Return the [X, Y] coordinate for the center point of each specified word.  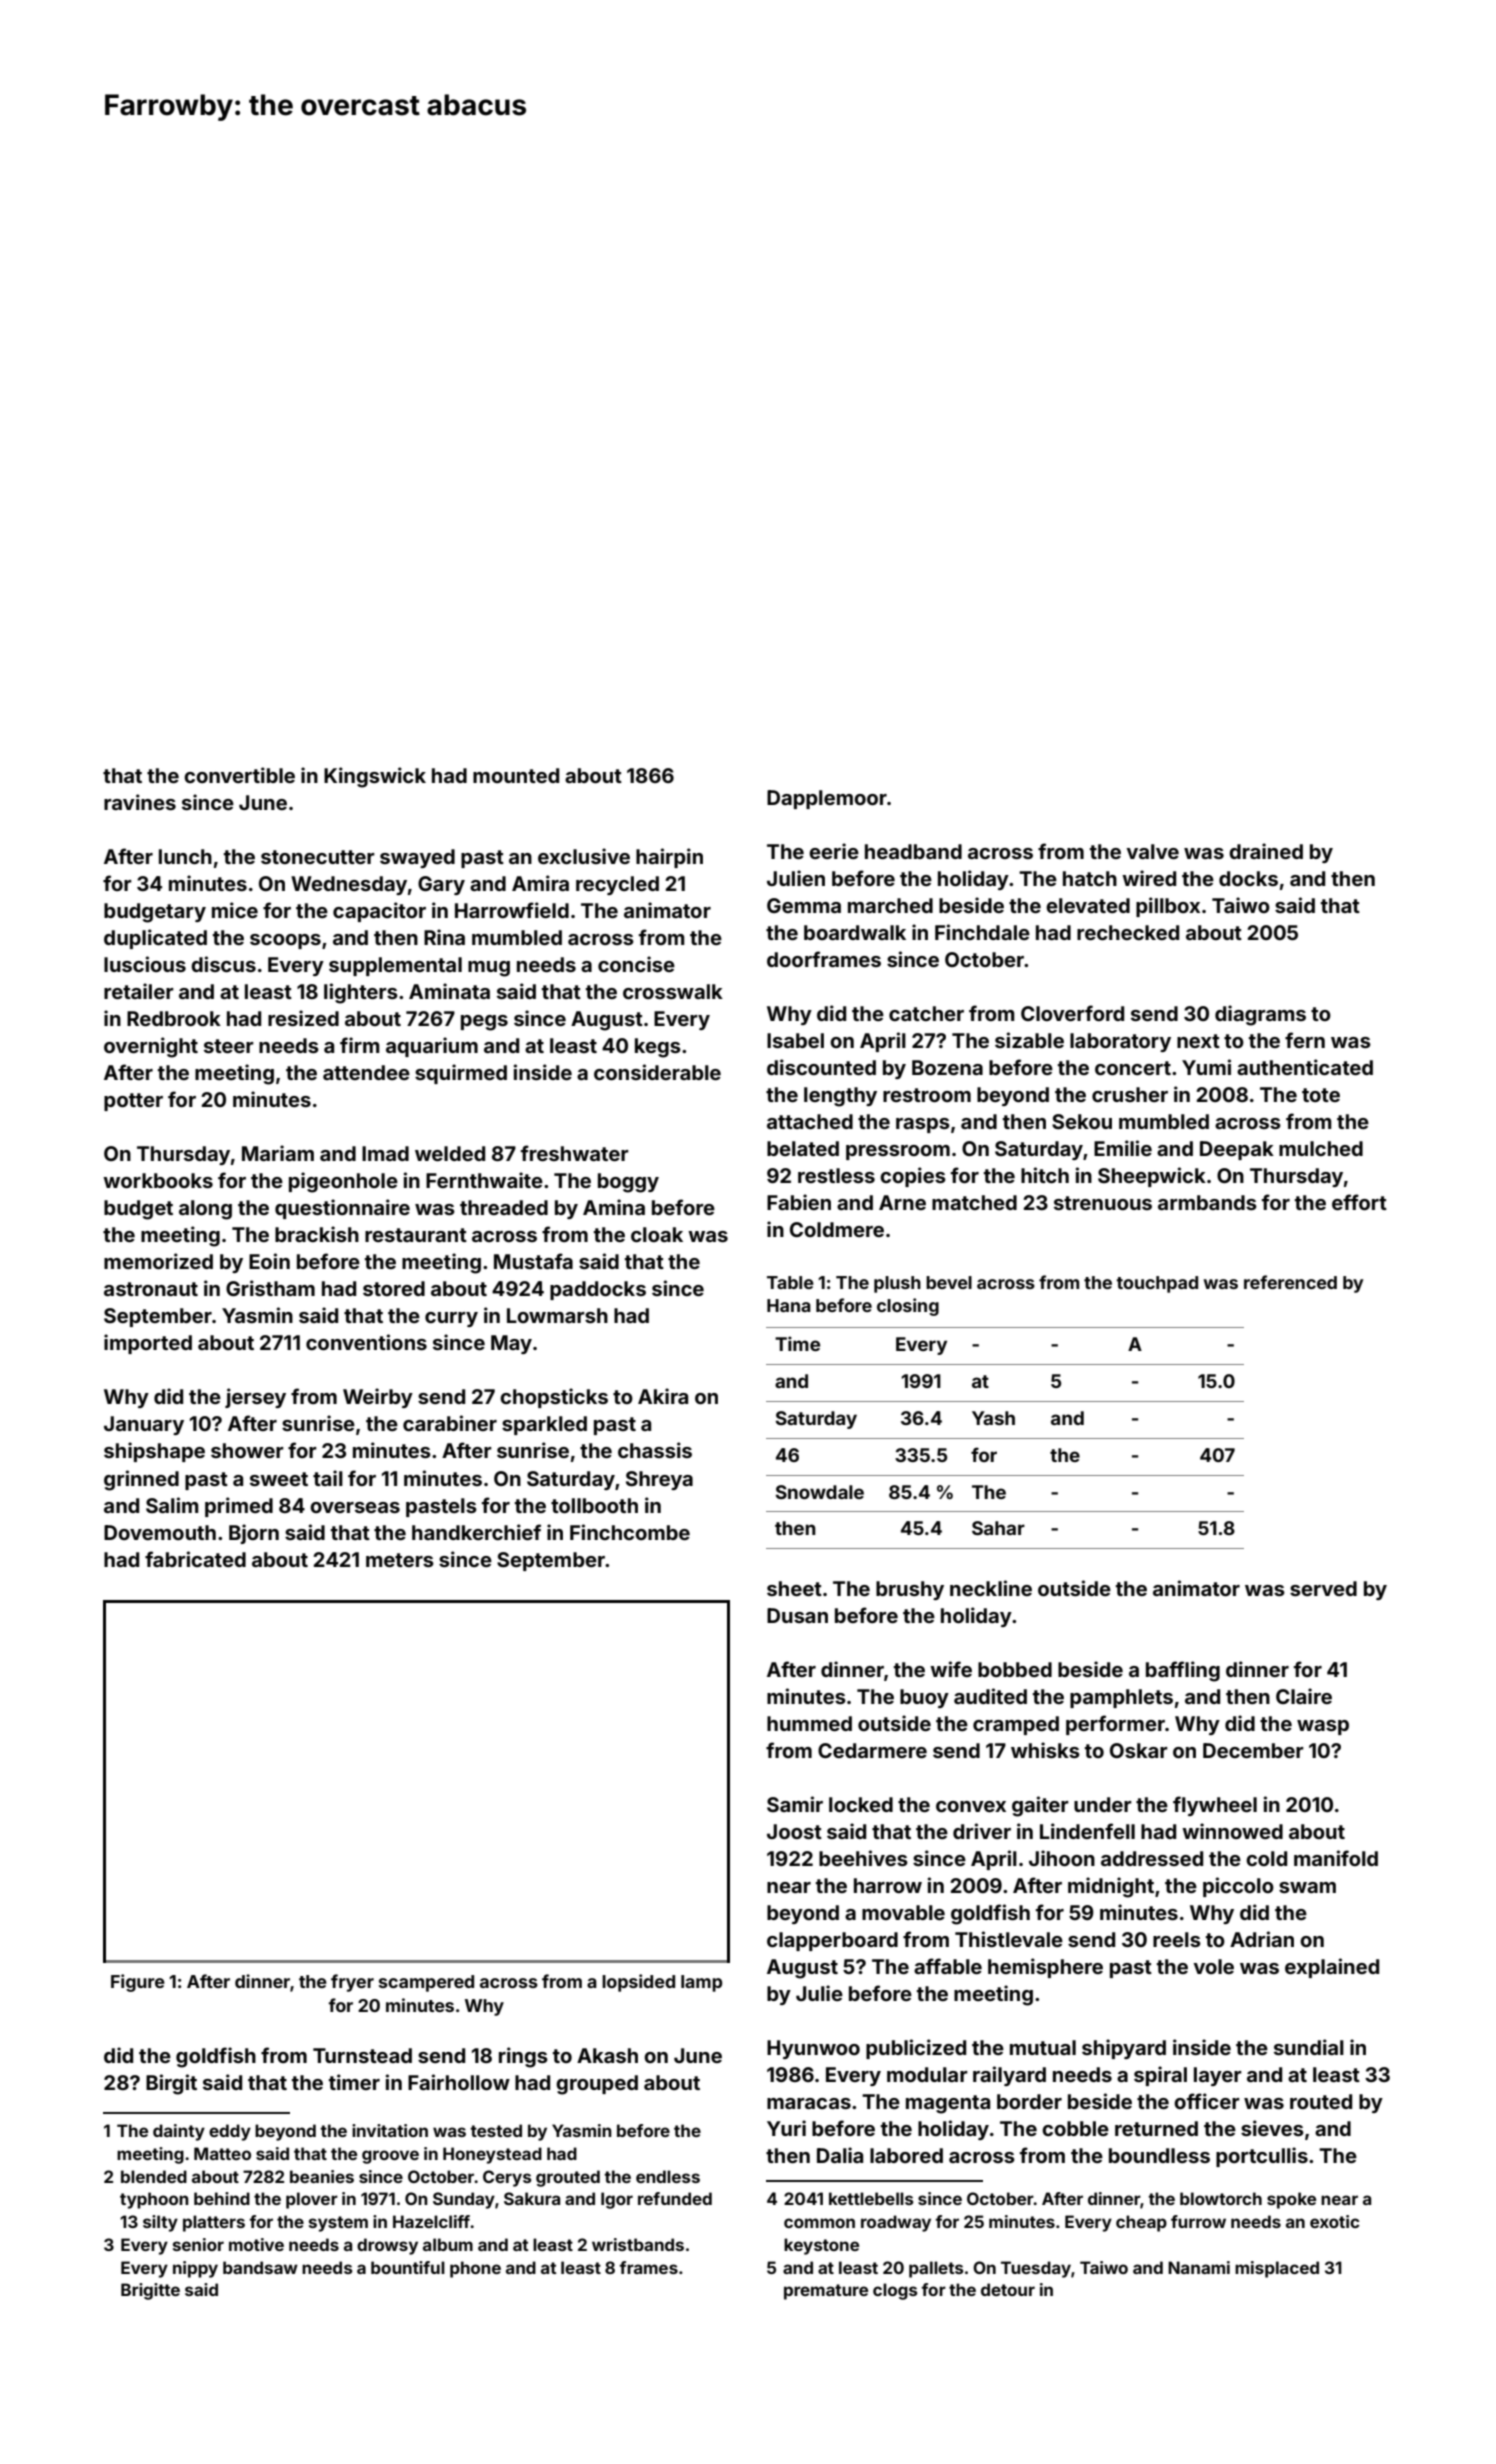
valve [1152, 851]
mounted [516, 775]
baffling [1183, 1671]
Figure [138, 1983]
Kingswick [375, 777]
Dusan [797, 1615]
